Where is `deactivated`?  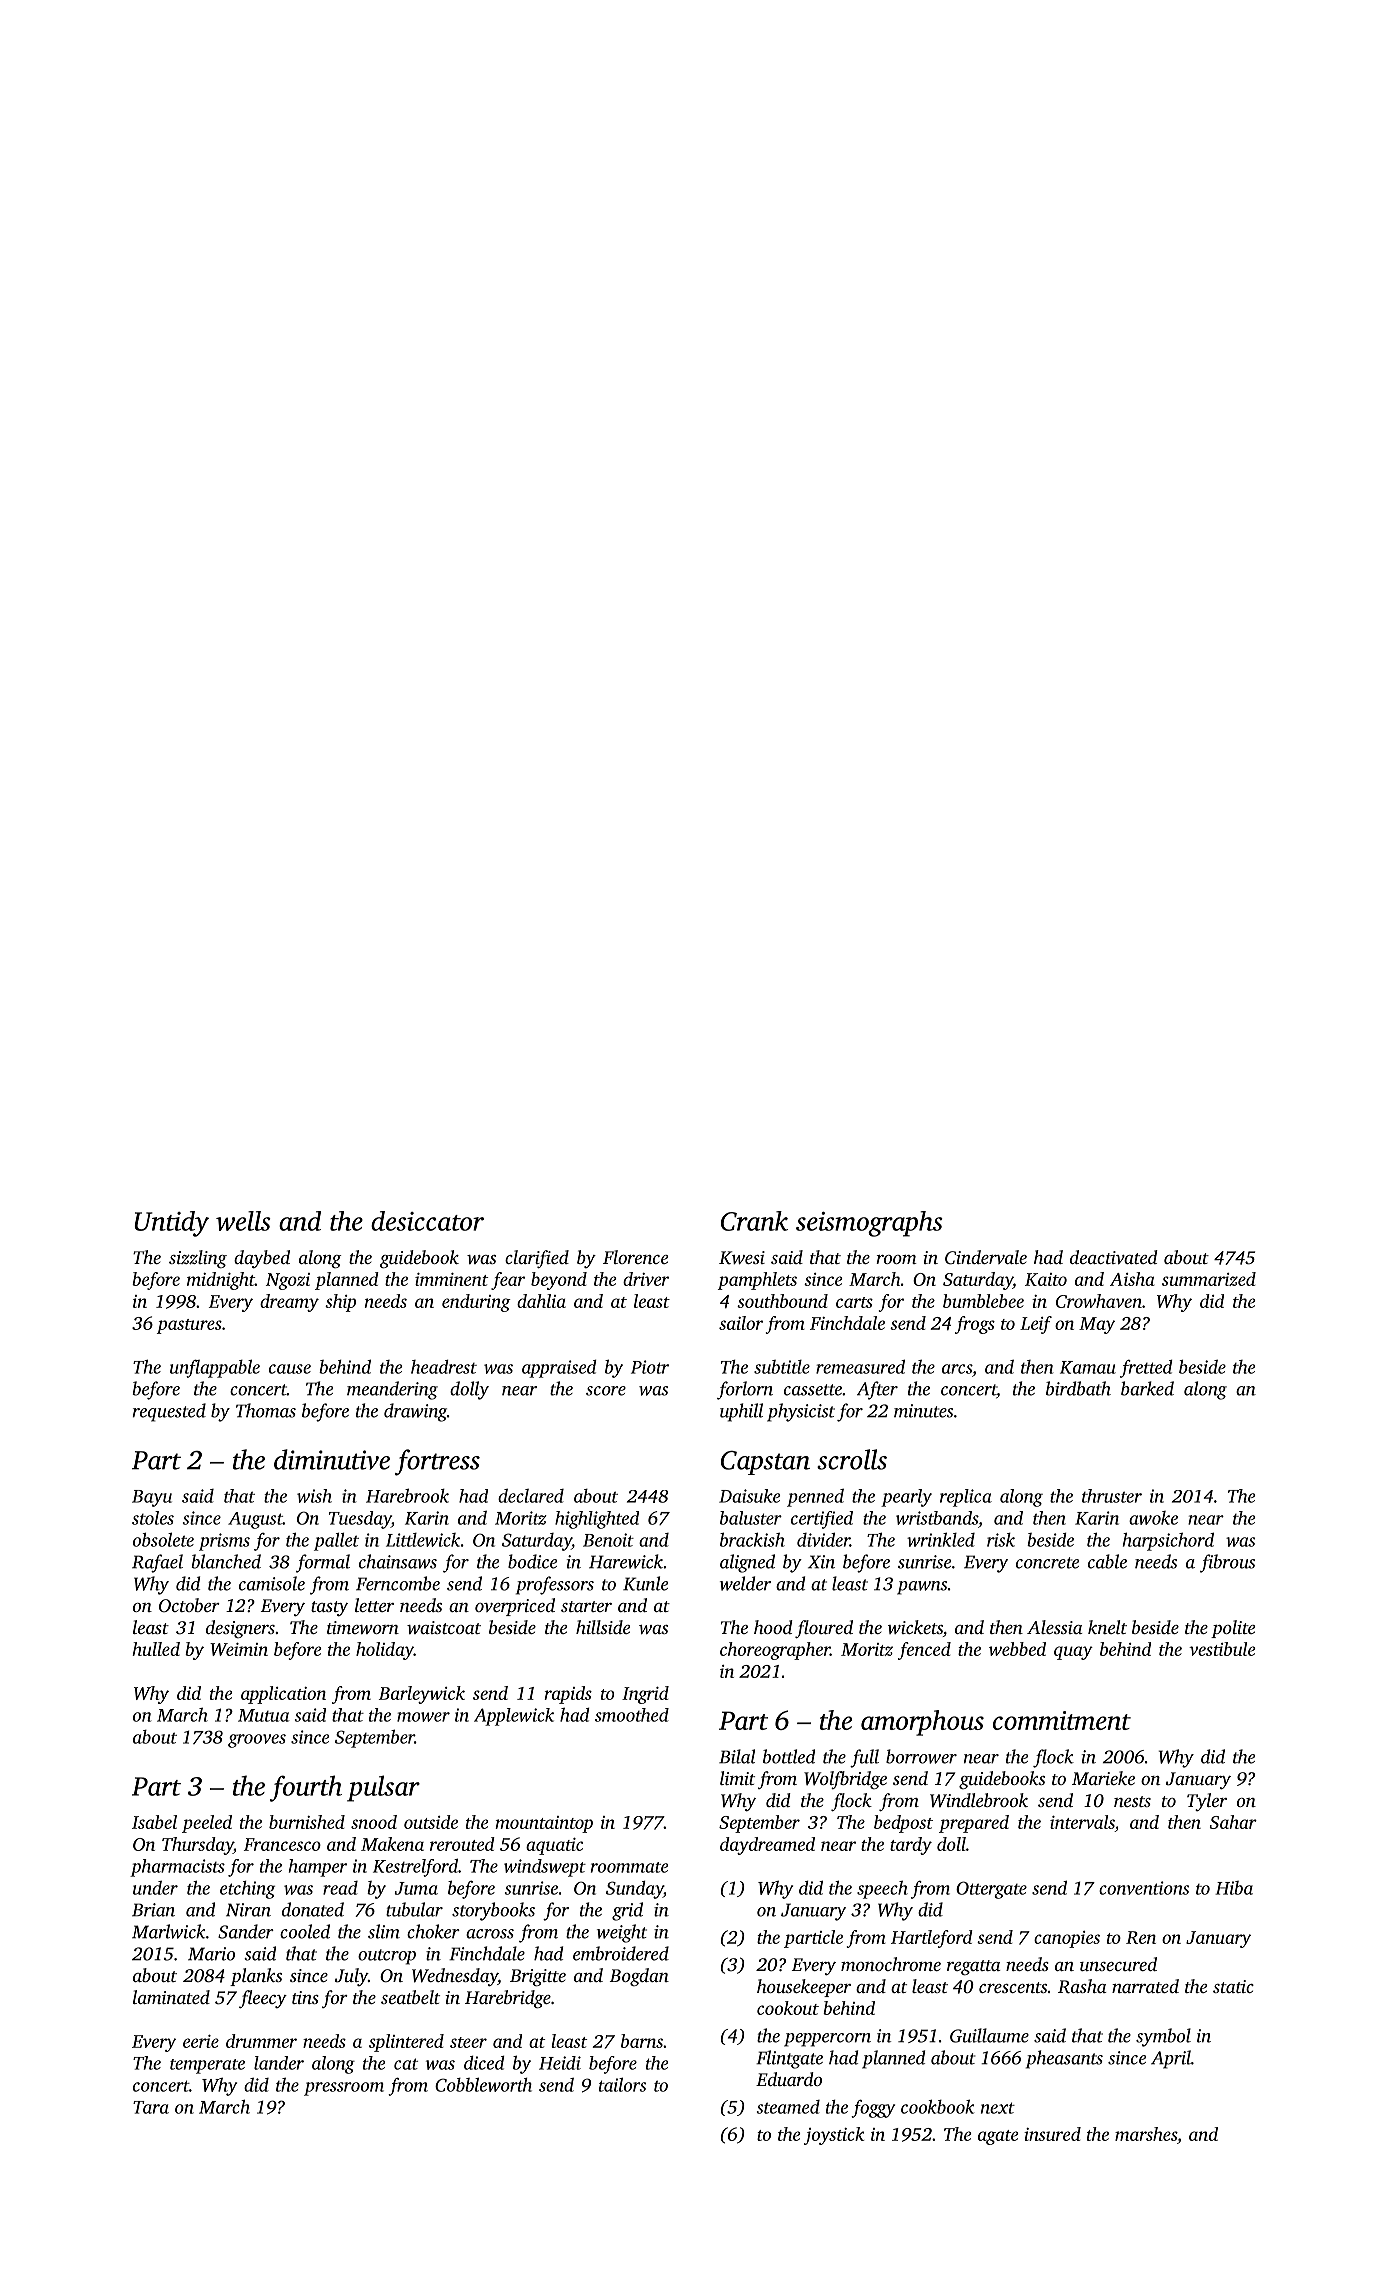 deactivated is located at coordinates (1114, 1257).
